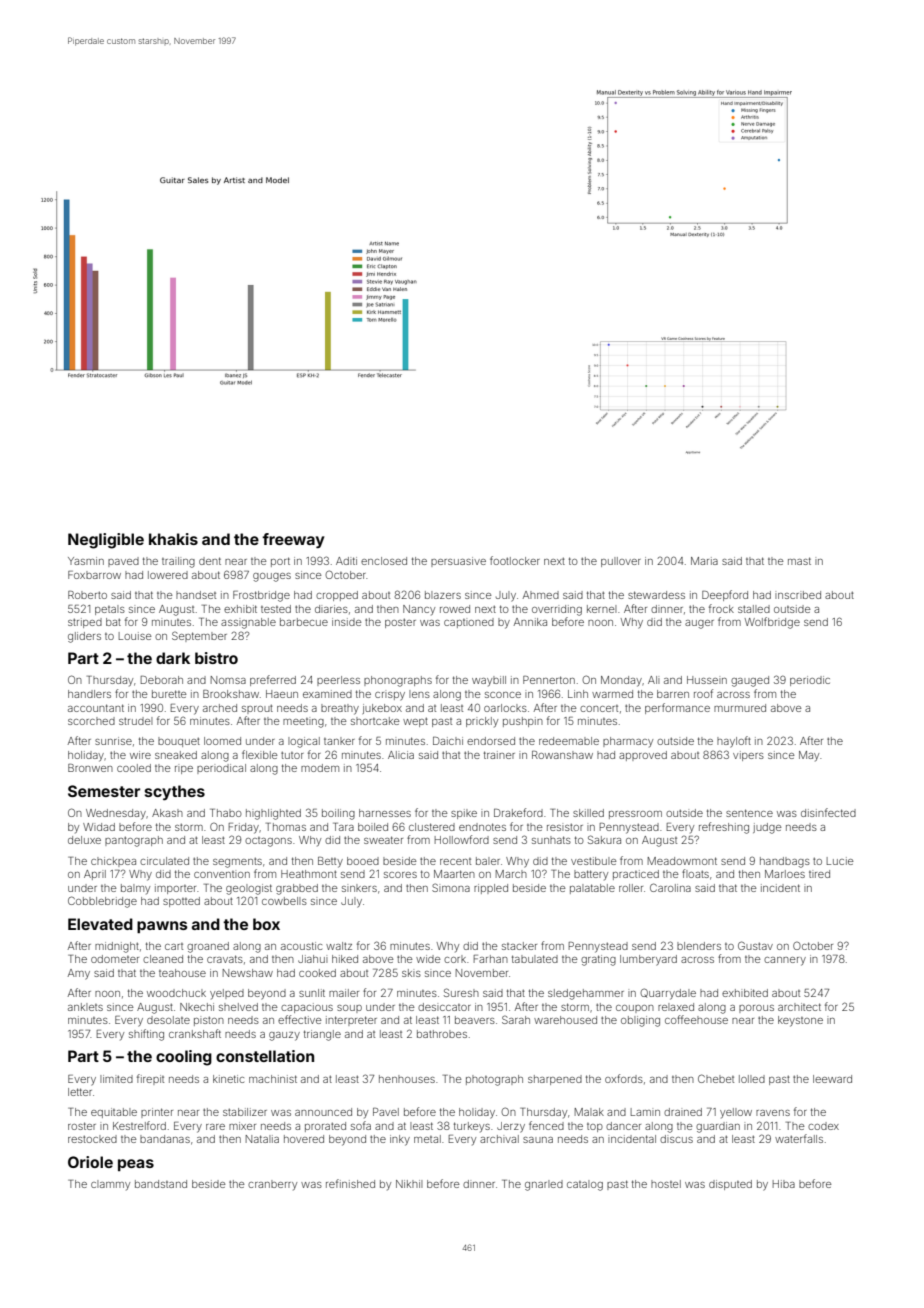 The height and width of the screenshot is (1308, 924). Describe the element at coordinates (84, 840) in the screenshot. I see `deluxe` at that location.
